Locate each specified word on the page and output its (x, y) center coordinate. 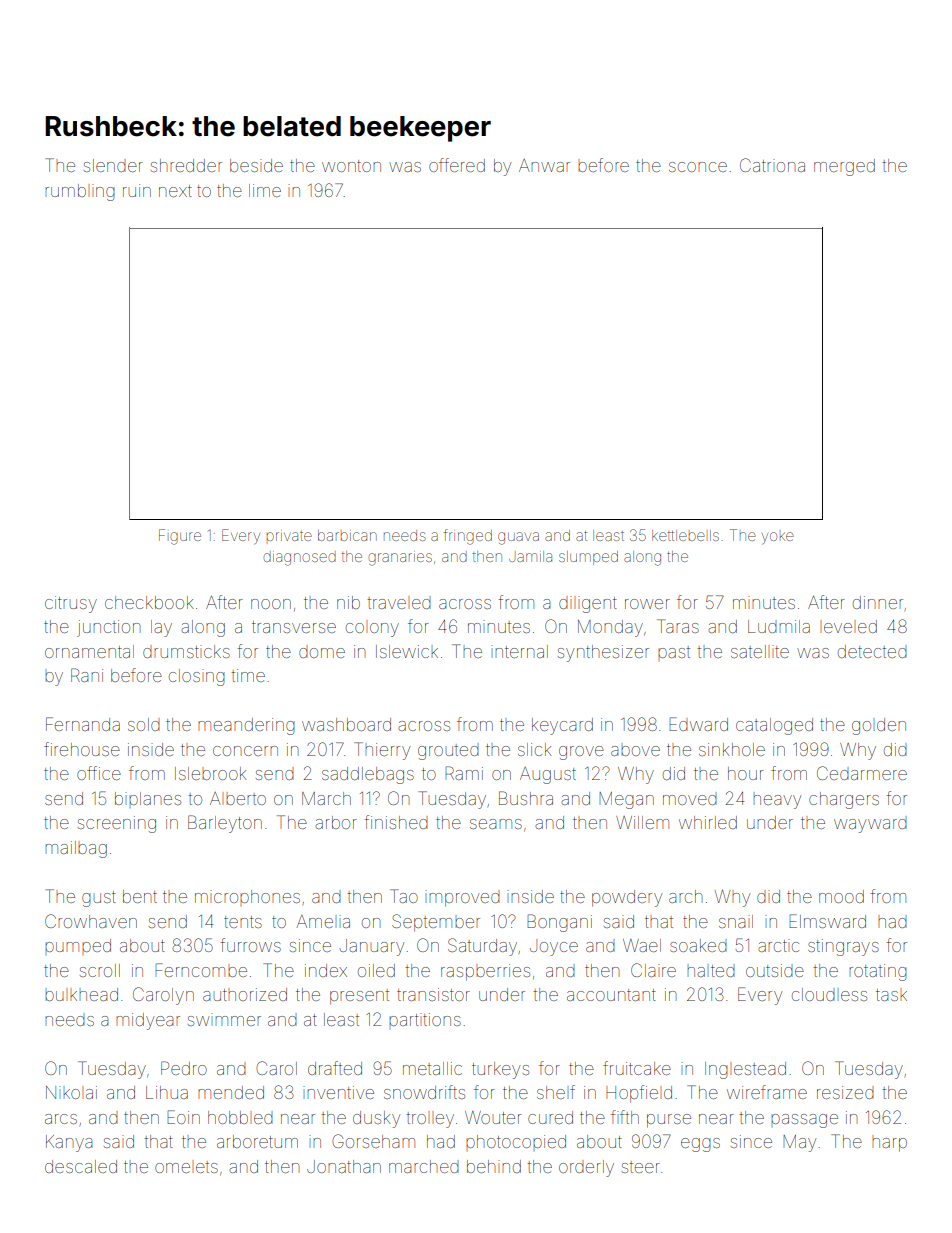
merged (844, 167)
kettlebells (685, 535)
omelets (186, 1167)
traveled (399, 603)
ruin (137, 190)
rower (647, 604)
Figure (180, 537)
